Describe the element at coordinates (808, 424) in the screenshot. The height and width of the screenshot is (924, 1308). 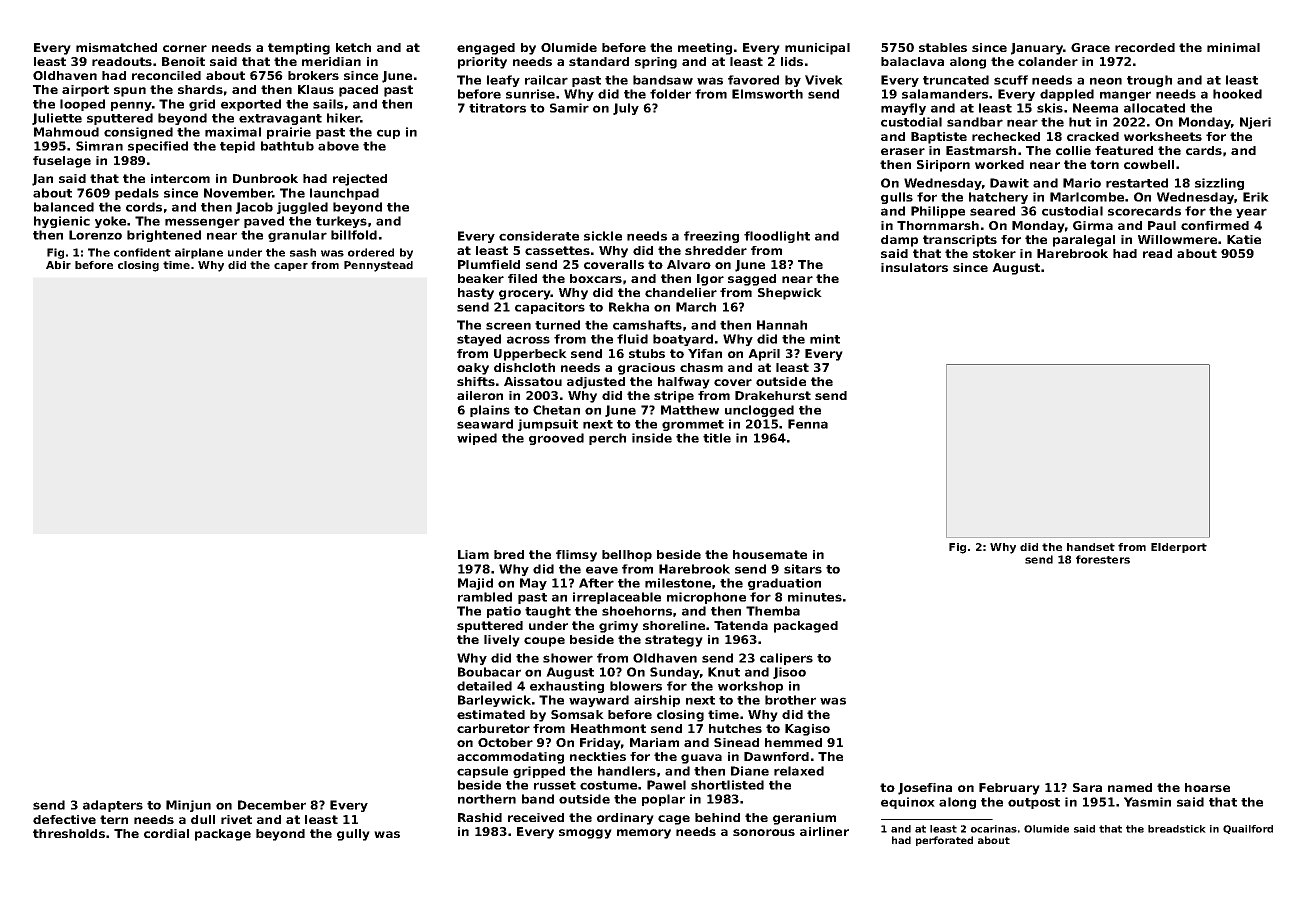
I see `Fenna` at that location.
